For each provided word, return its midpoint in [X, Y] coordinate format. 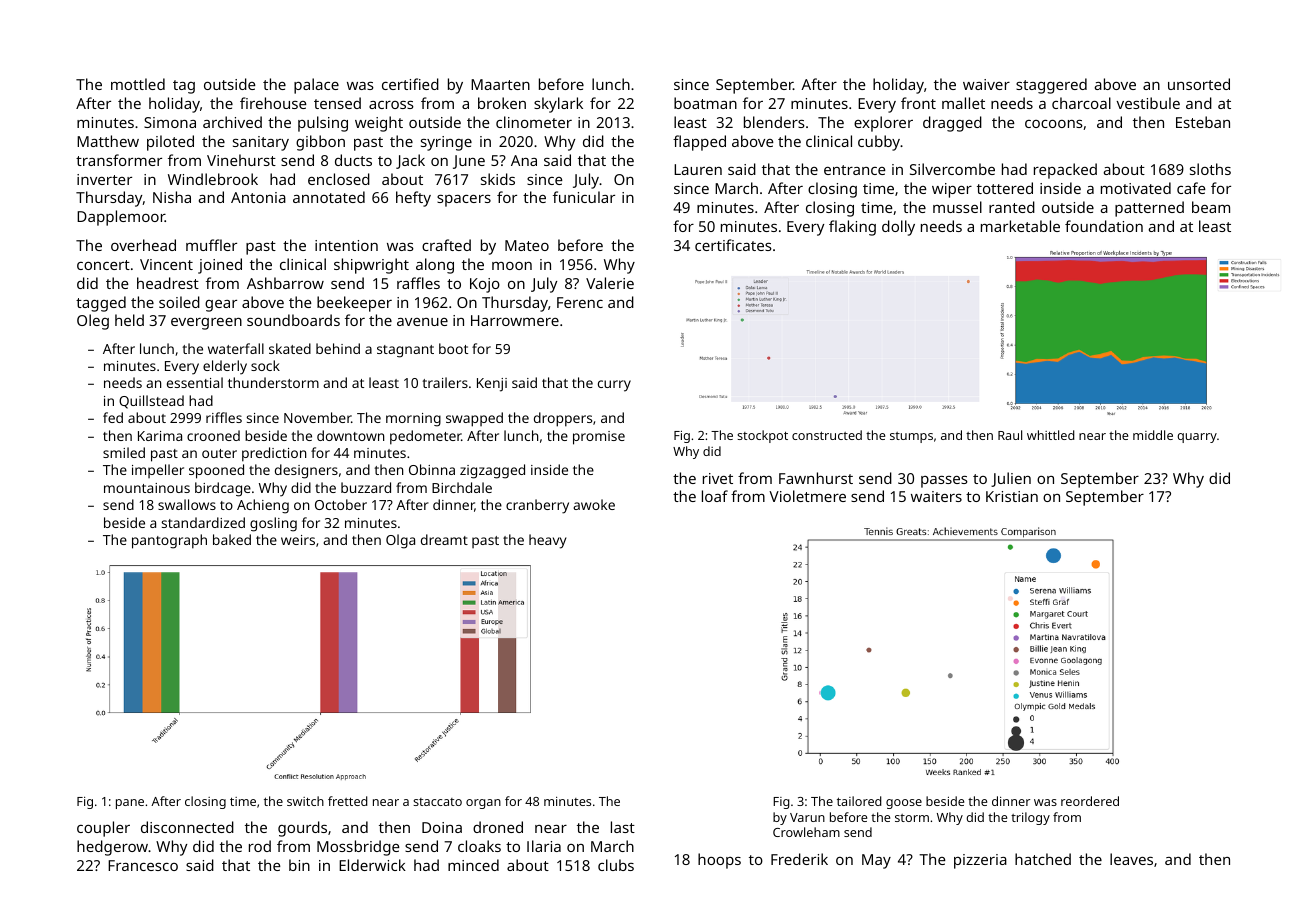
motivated [1136, 188]
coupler [103, 829]
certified [410, 84]
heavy [547, 541]
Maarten [500, 84]
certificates [733, 245]
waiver [986, 84]
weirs [298, 540]
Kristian [1012, 496]
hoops [719, 861]
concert [103, 265]
